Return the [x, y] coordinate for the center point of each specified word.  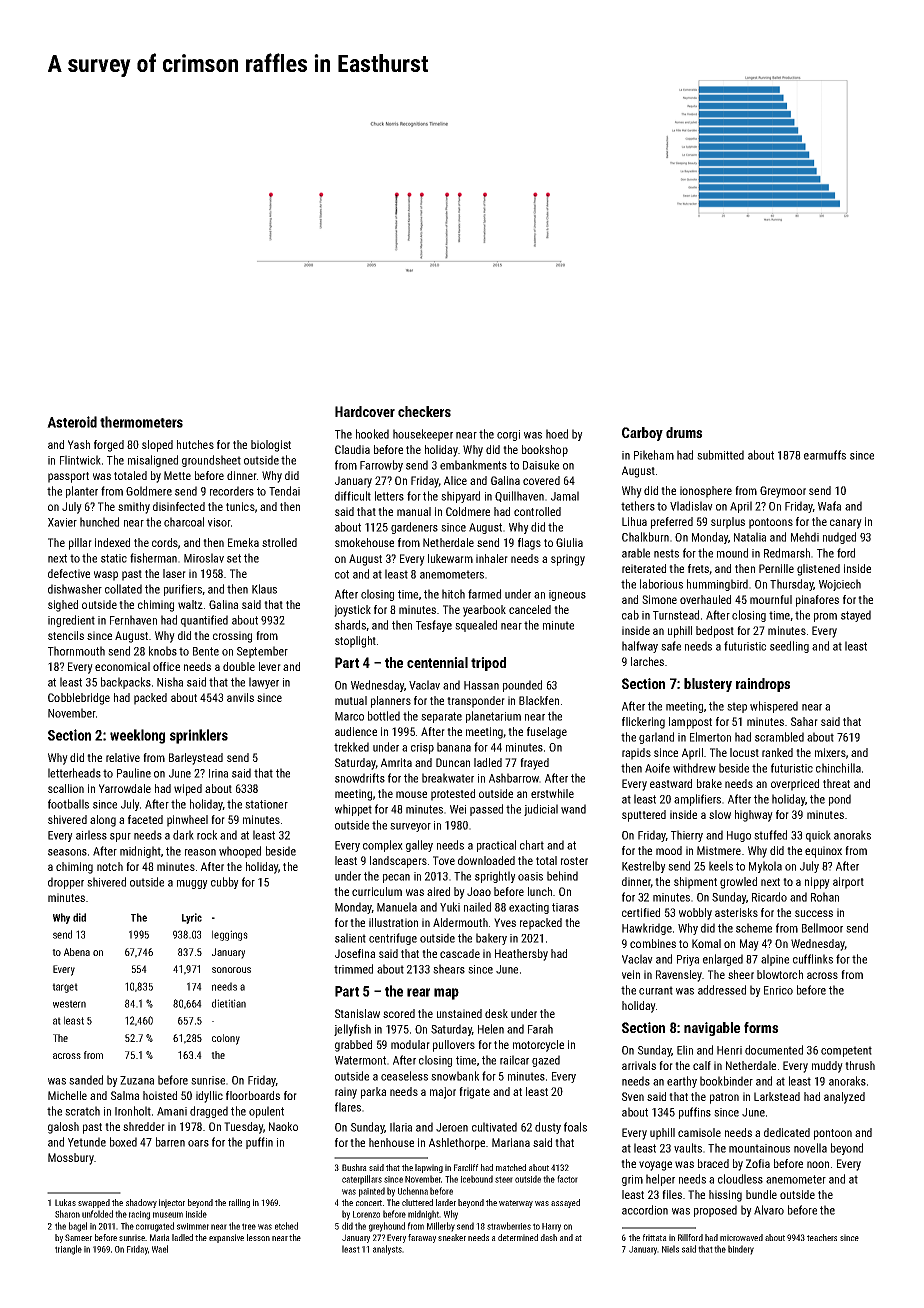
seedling [789, 647]
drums [684, 432]
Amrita [396, 762]
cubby [225, 883]
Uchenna [413, 1191]
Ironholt [133, 1111]
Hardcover [365, 411]
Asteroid [72, 422]
